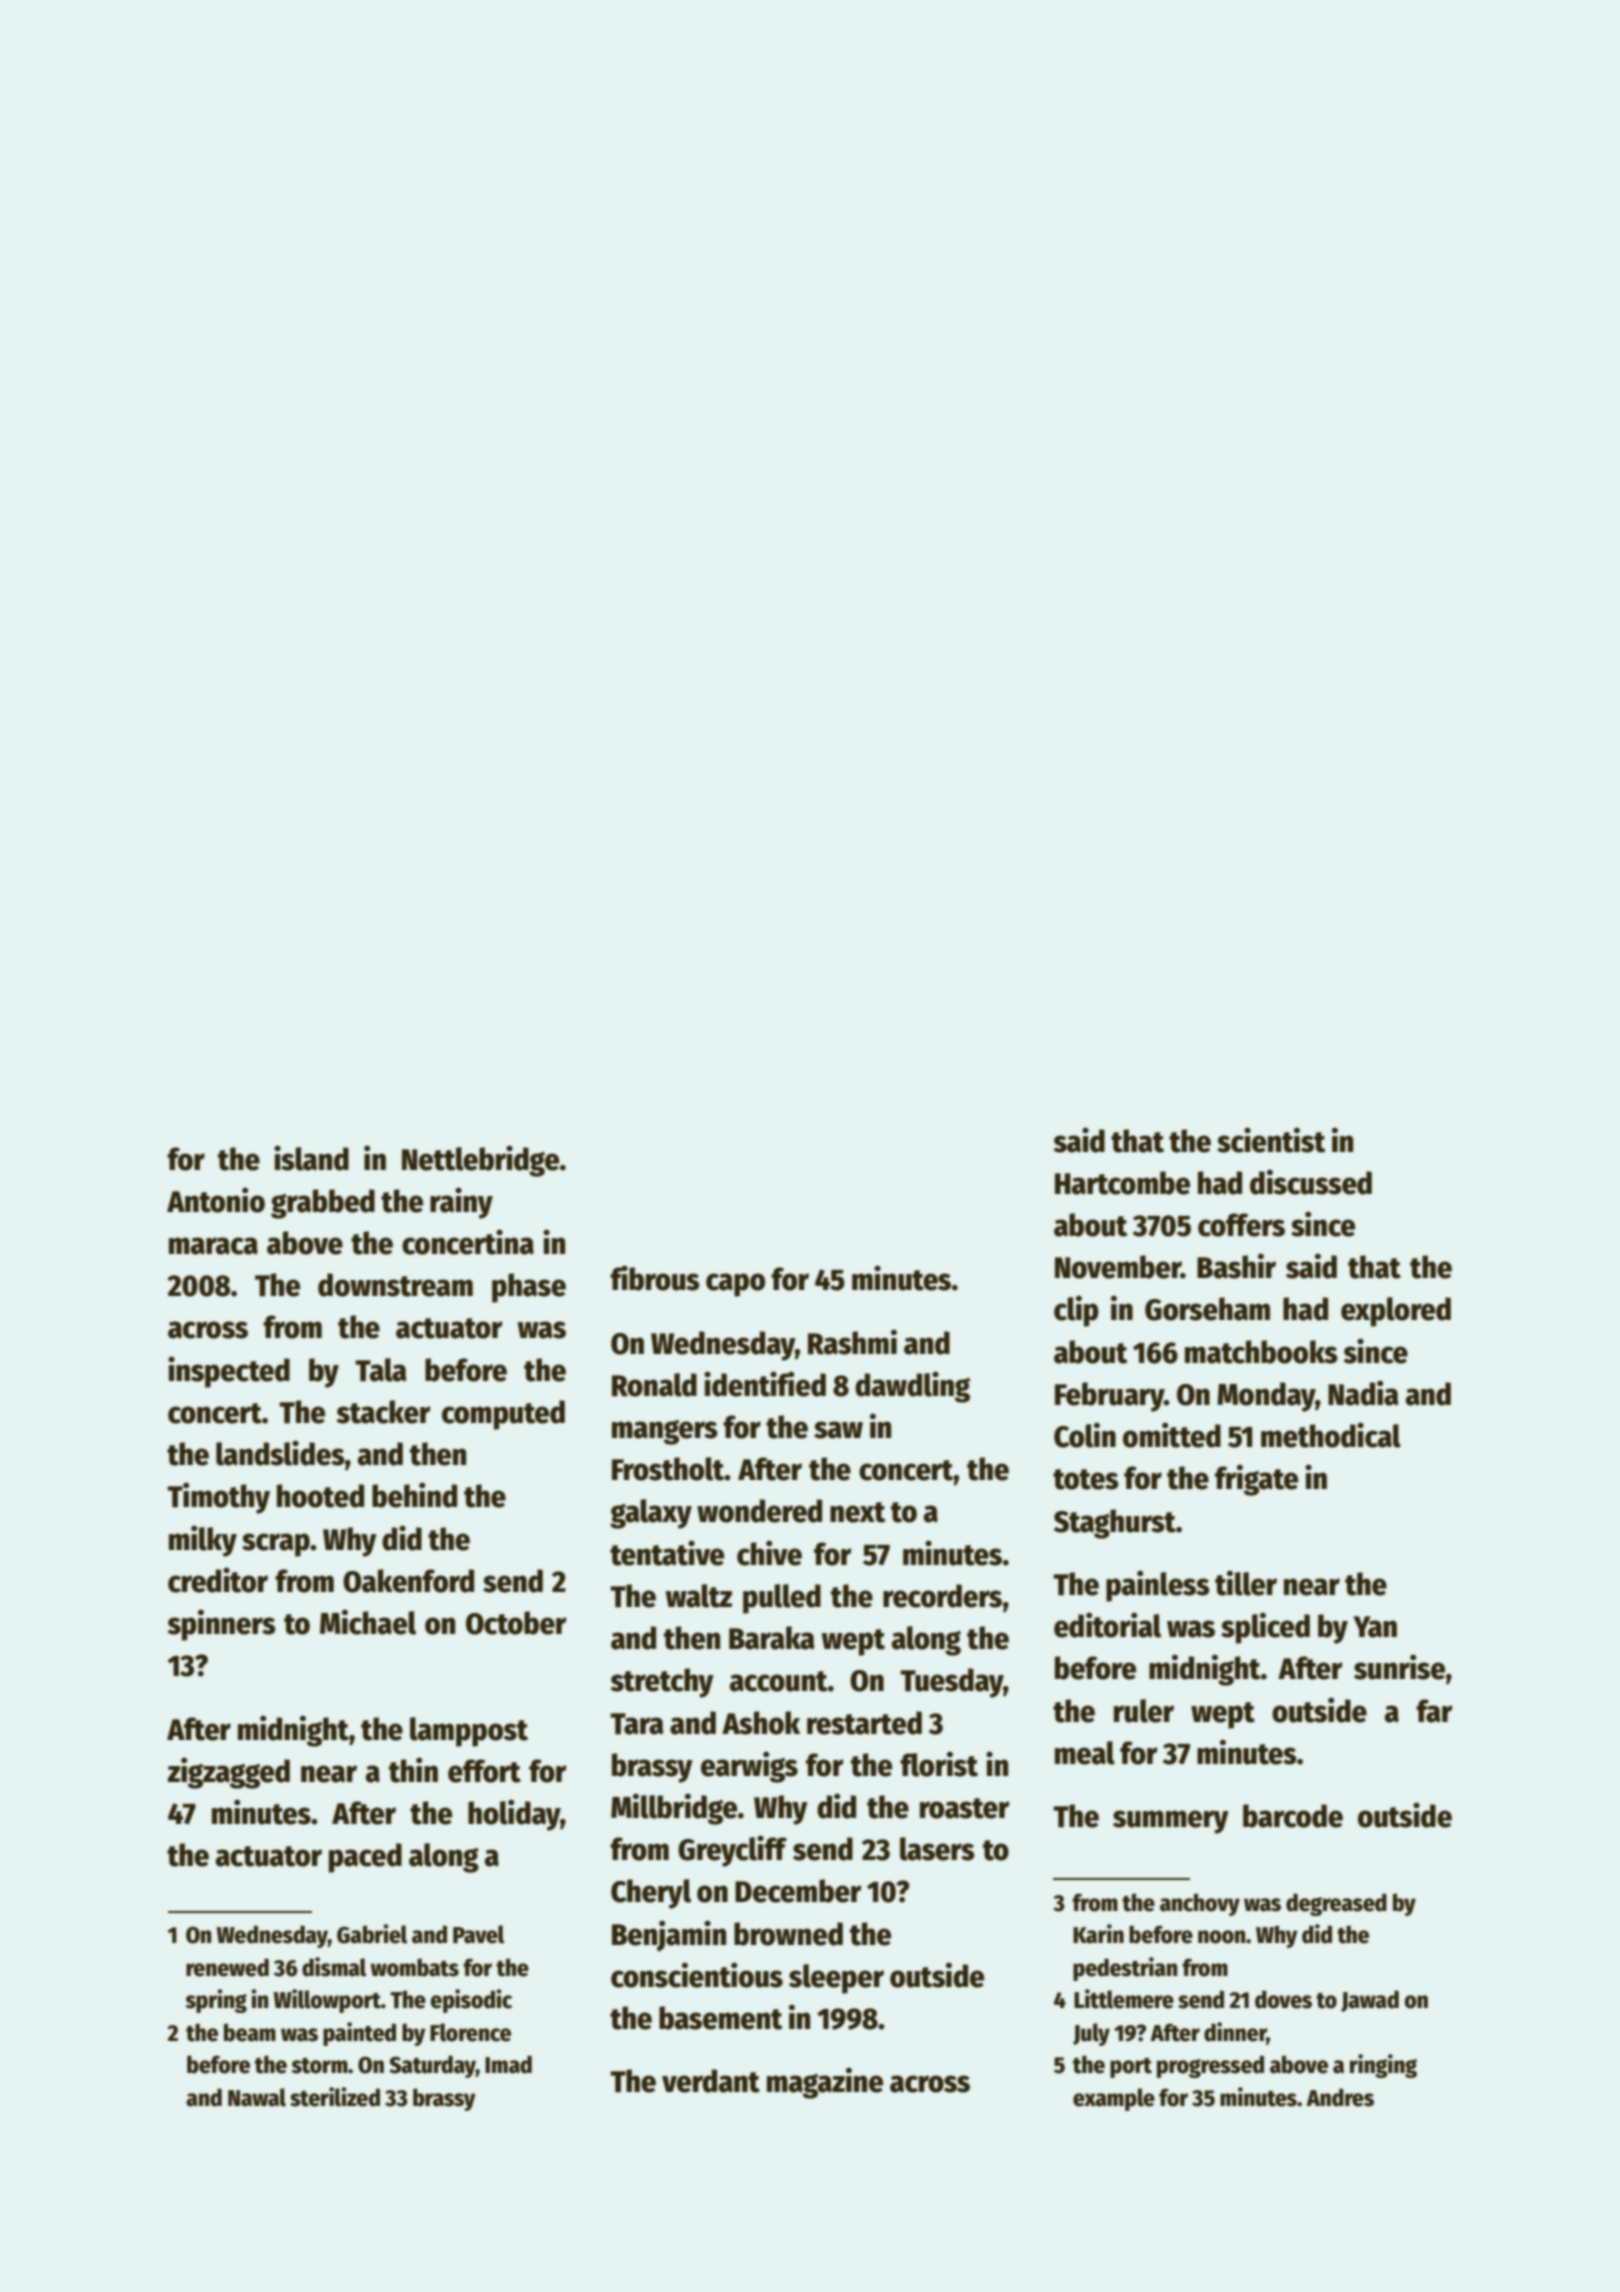 The image size is (1620, 2292). Describe the element at coordinates (311, 1158) in the screenshot. I see `island` at that location.
